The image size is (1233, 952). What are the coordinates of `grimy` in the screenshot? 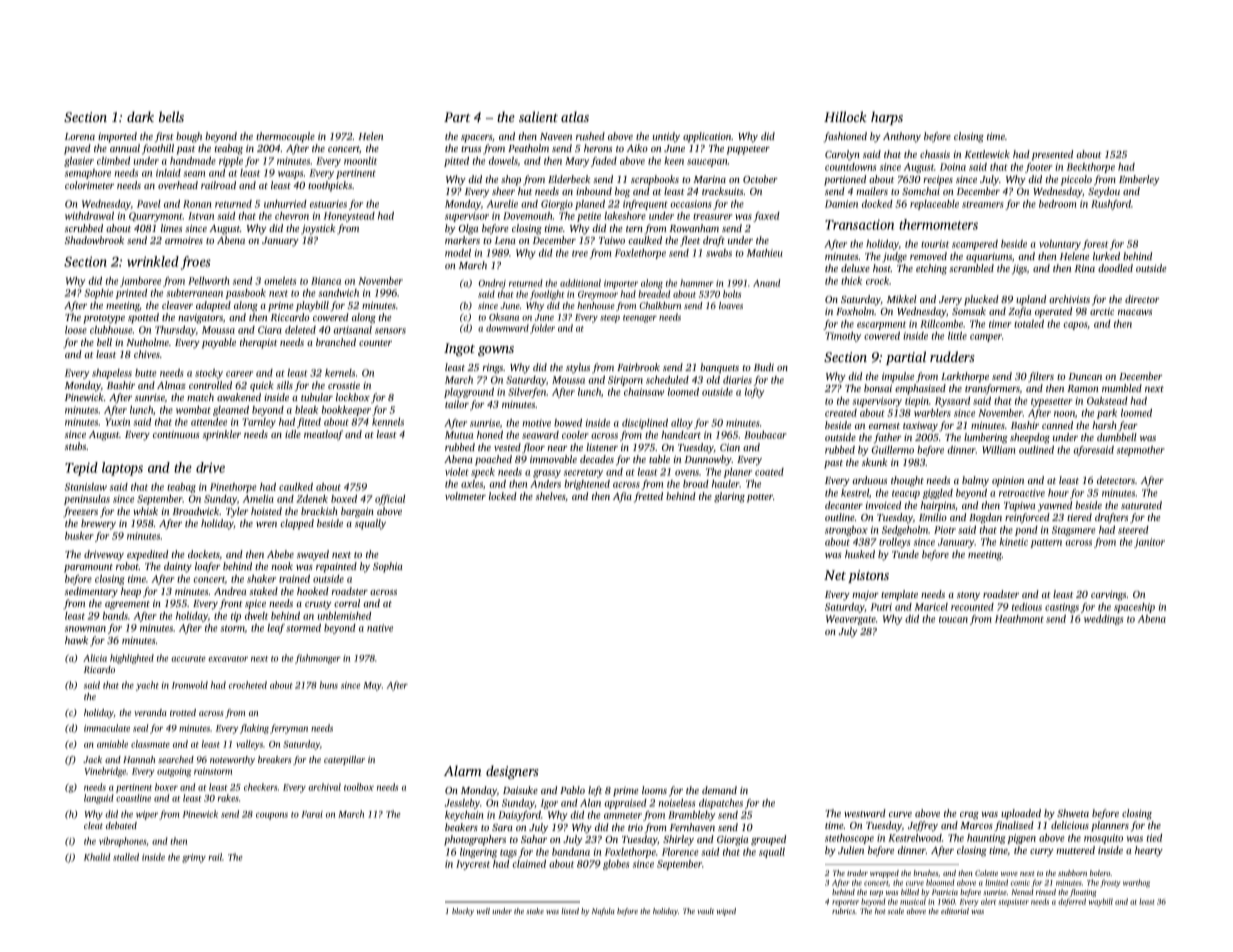 It's located at (194, 858).
